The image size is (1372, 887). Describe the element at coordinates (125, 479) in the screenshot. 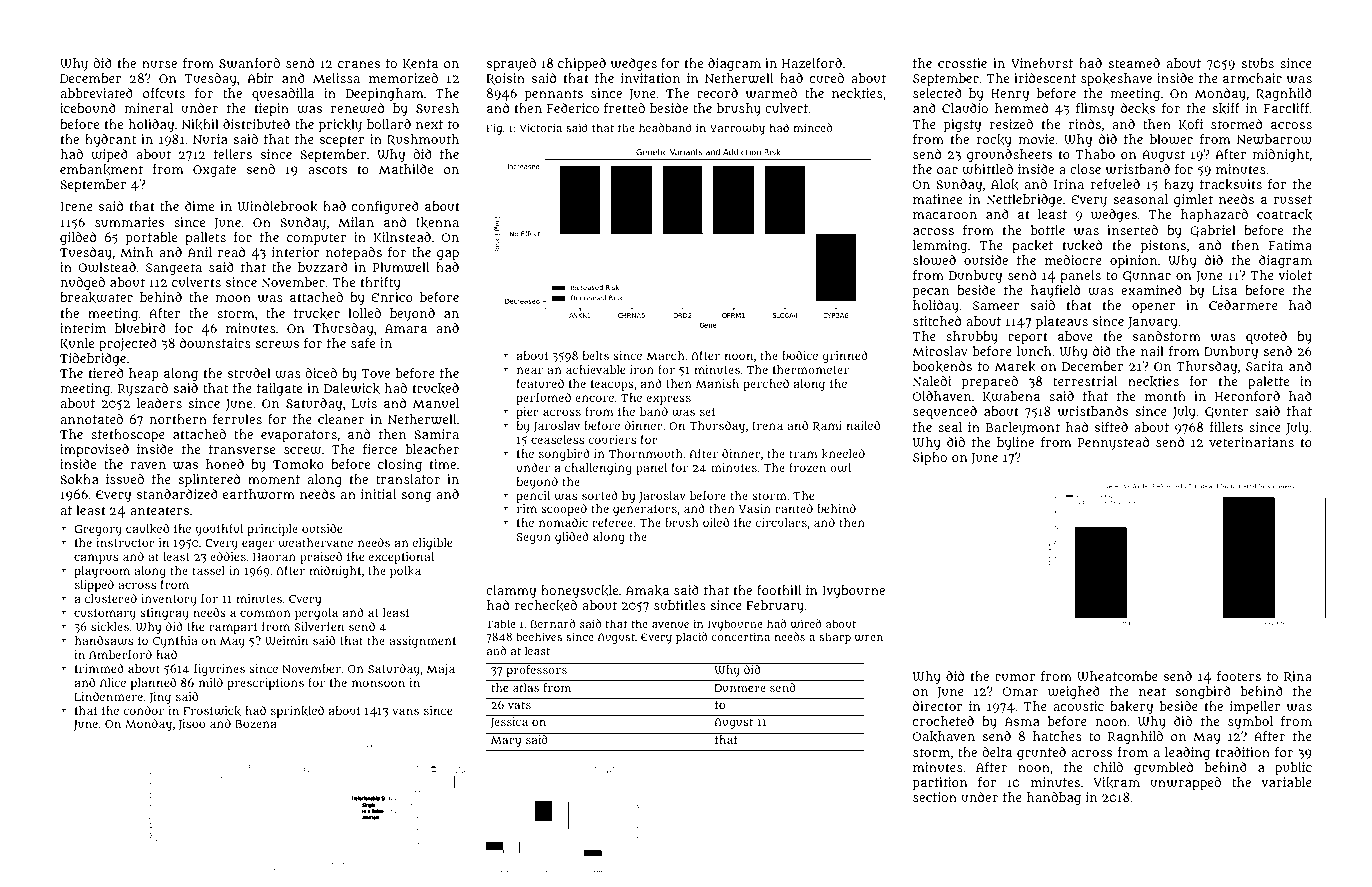

I see `issued` at that location.
